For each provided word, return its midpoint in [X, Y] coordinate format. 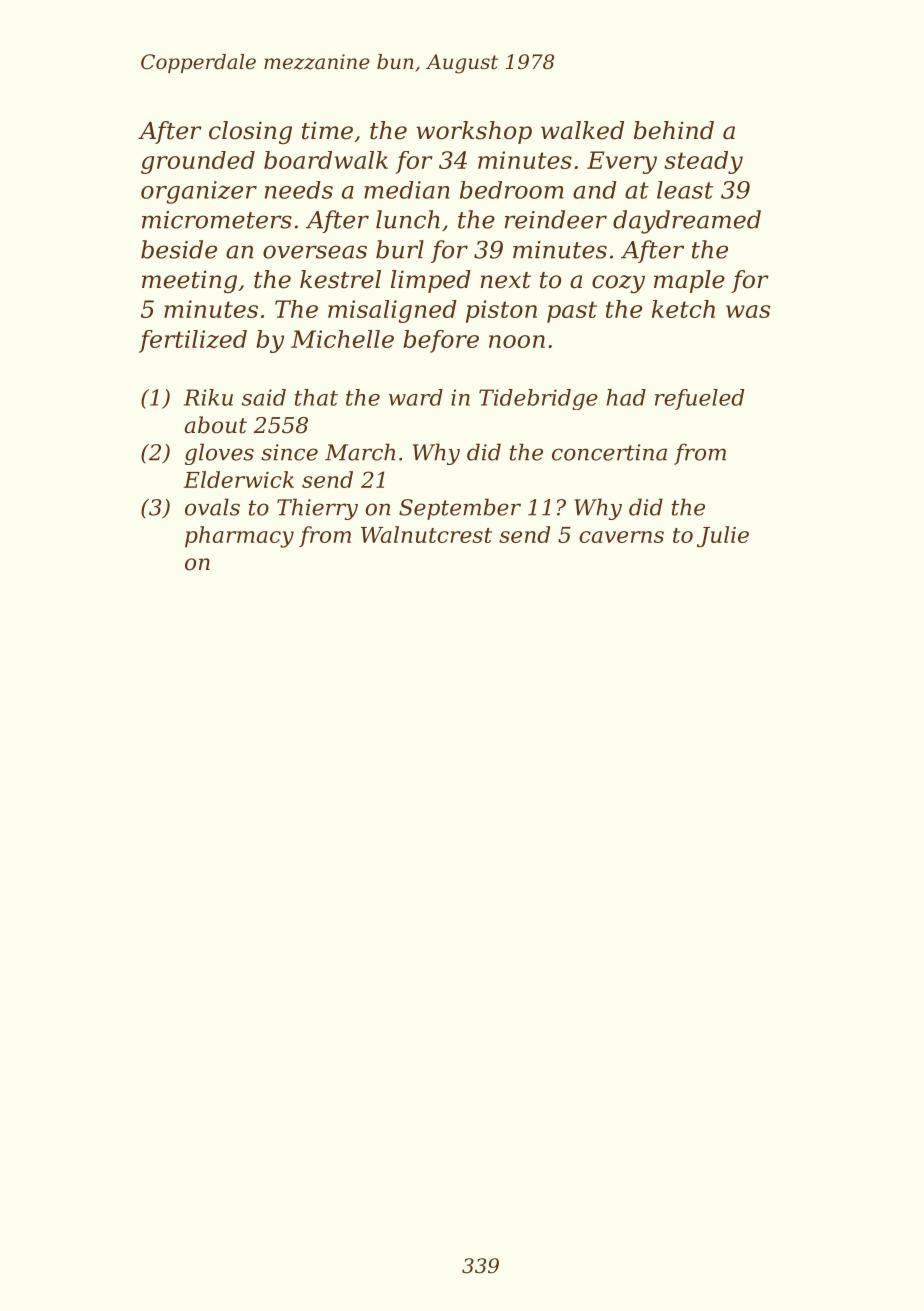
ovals [212, 507]
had [626, 397]
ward [416, 397]
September [460, 509]
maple [689, 281]
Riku [208, 397]
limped [431, 281]
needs [299, 190]
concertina [609, 452]
